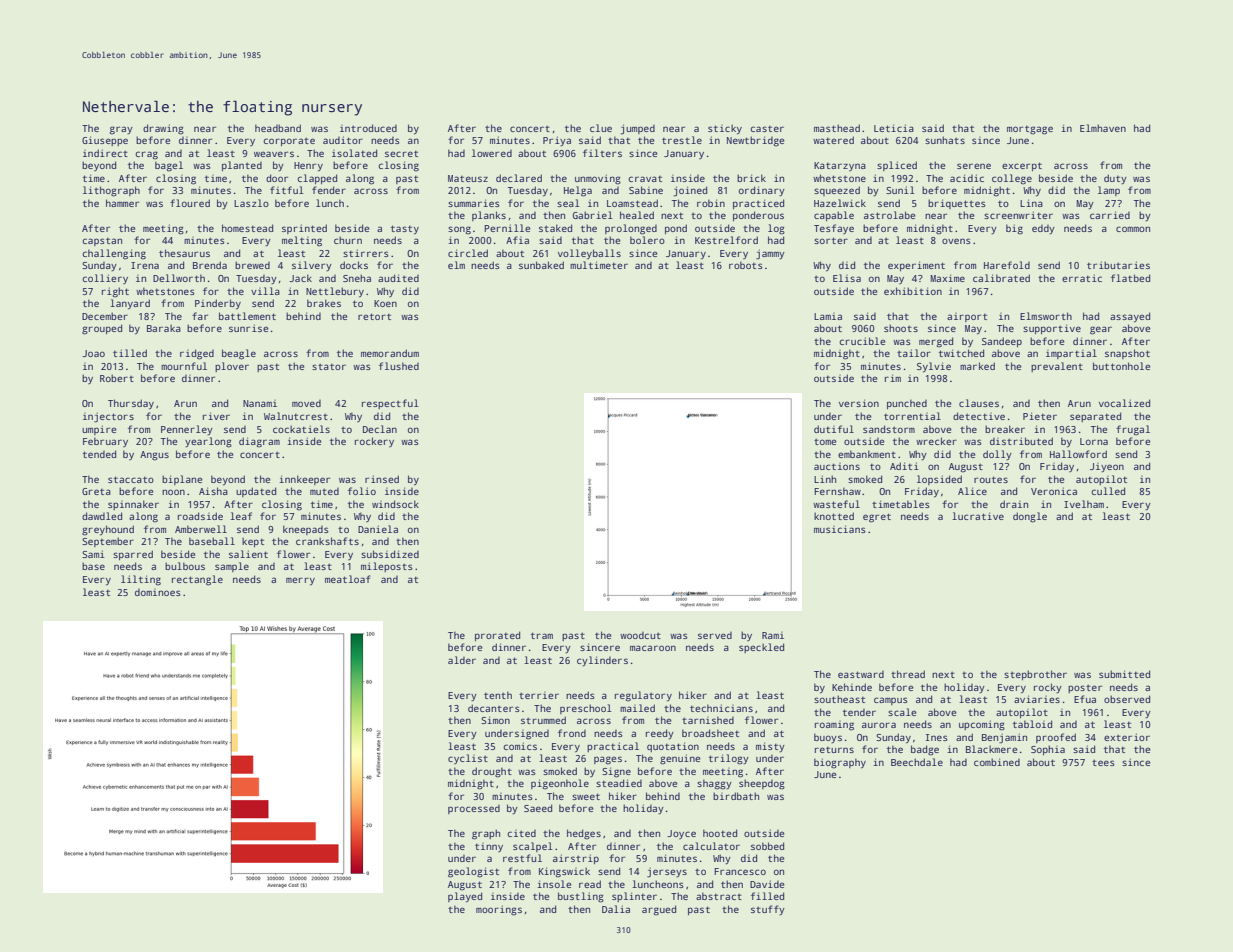  What do you see at coordinates (114, 254) in the page?
I see `challenging` at bounding box center [114, 254].
